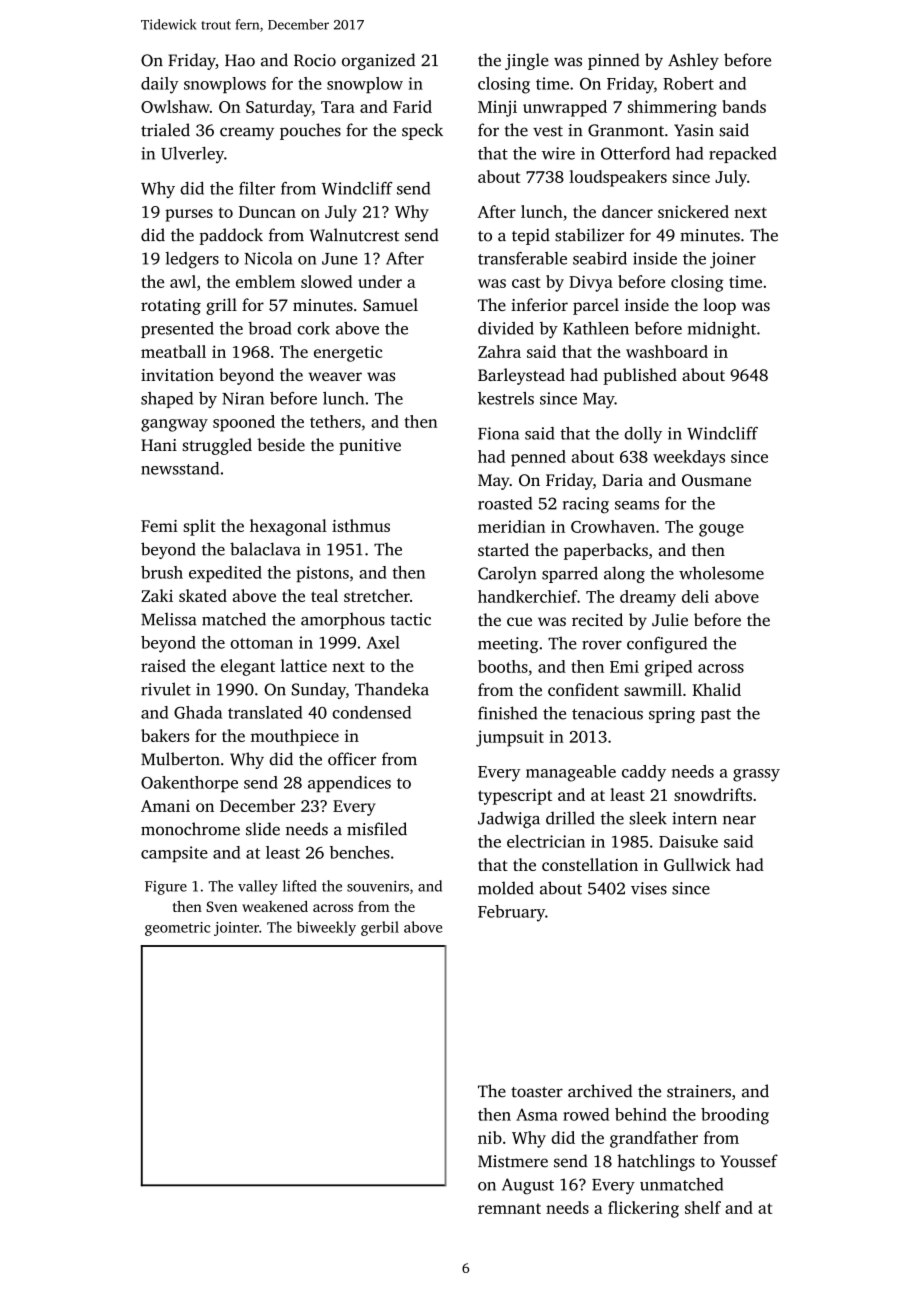  Describe the element at coordinates (505, 503) in the screenshot. I see `roasted` at that location.
